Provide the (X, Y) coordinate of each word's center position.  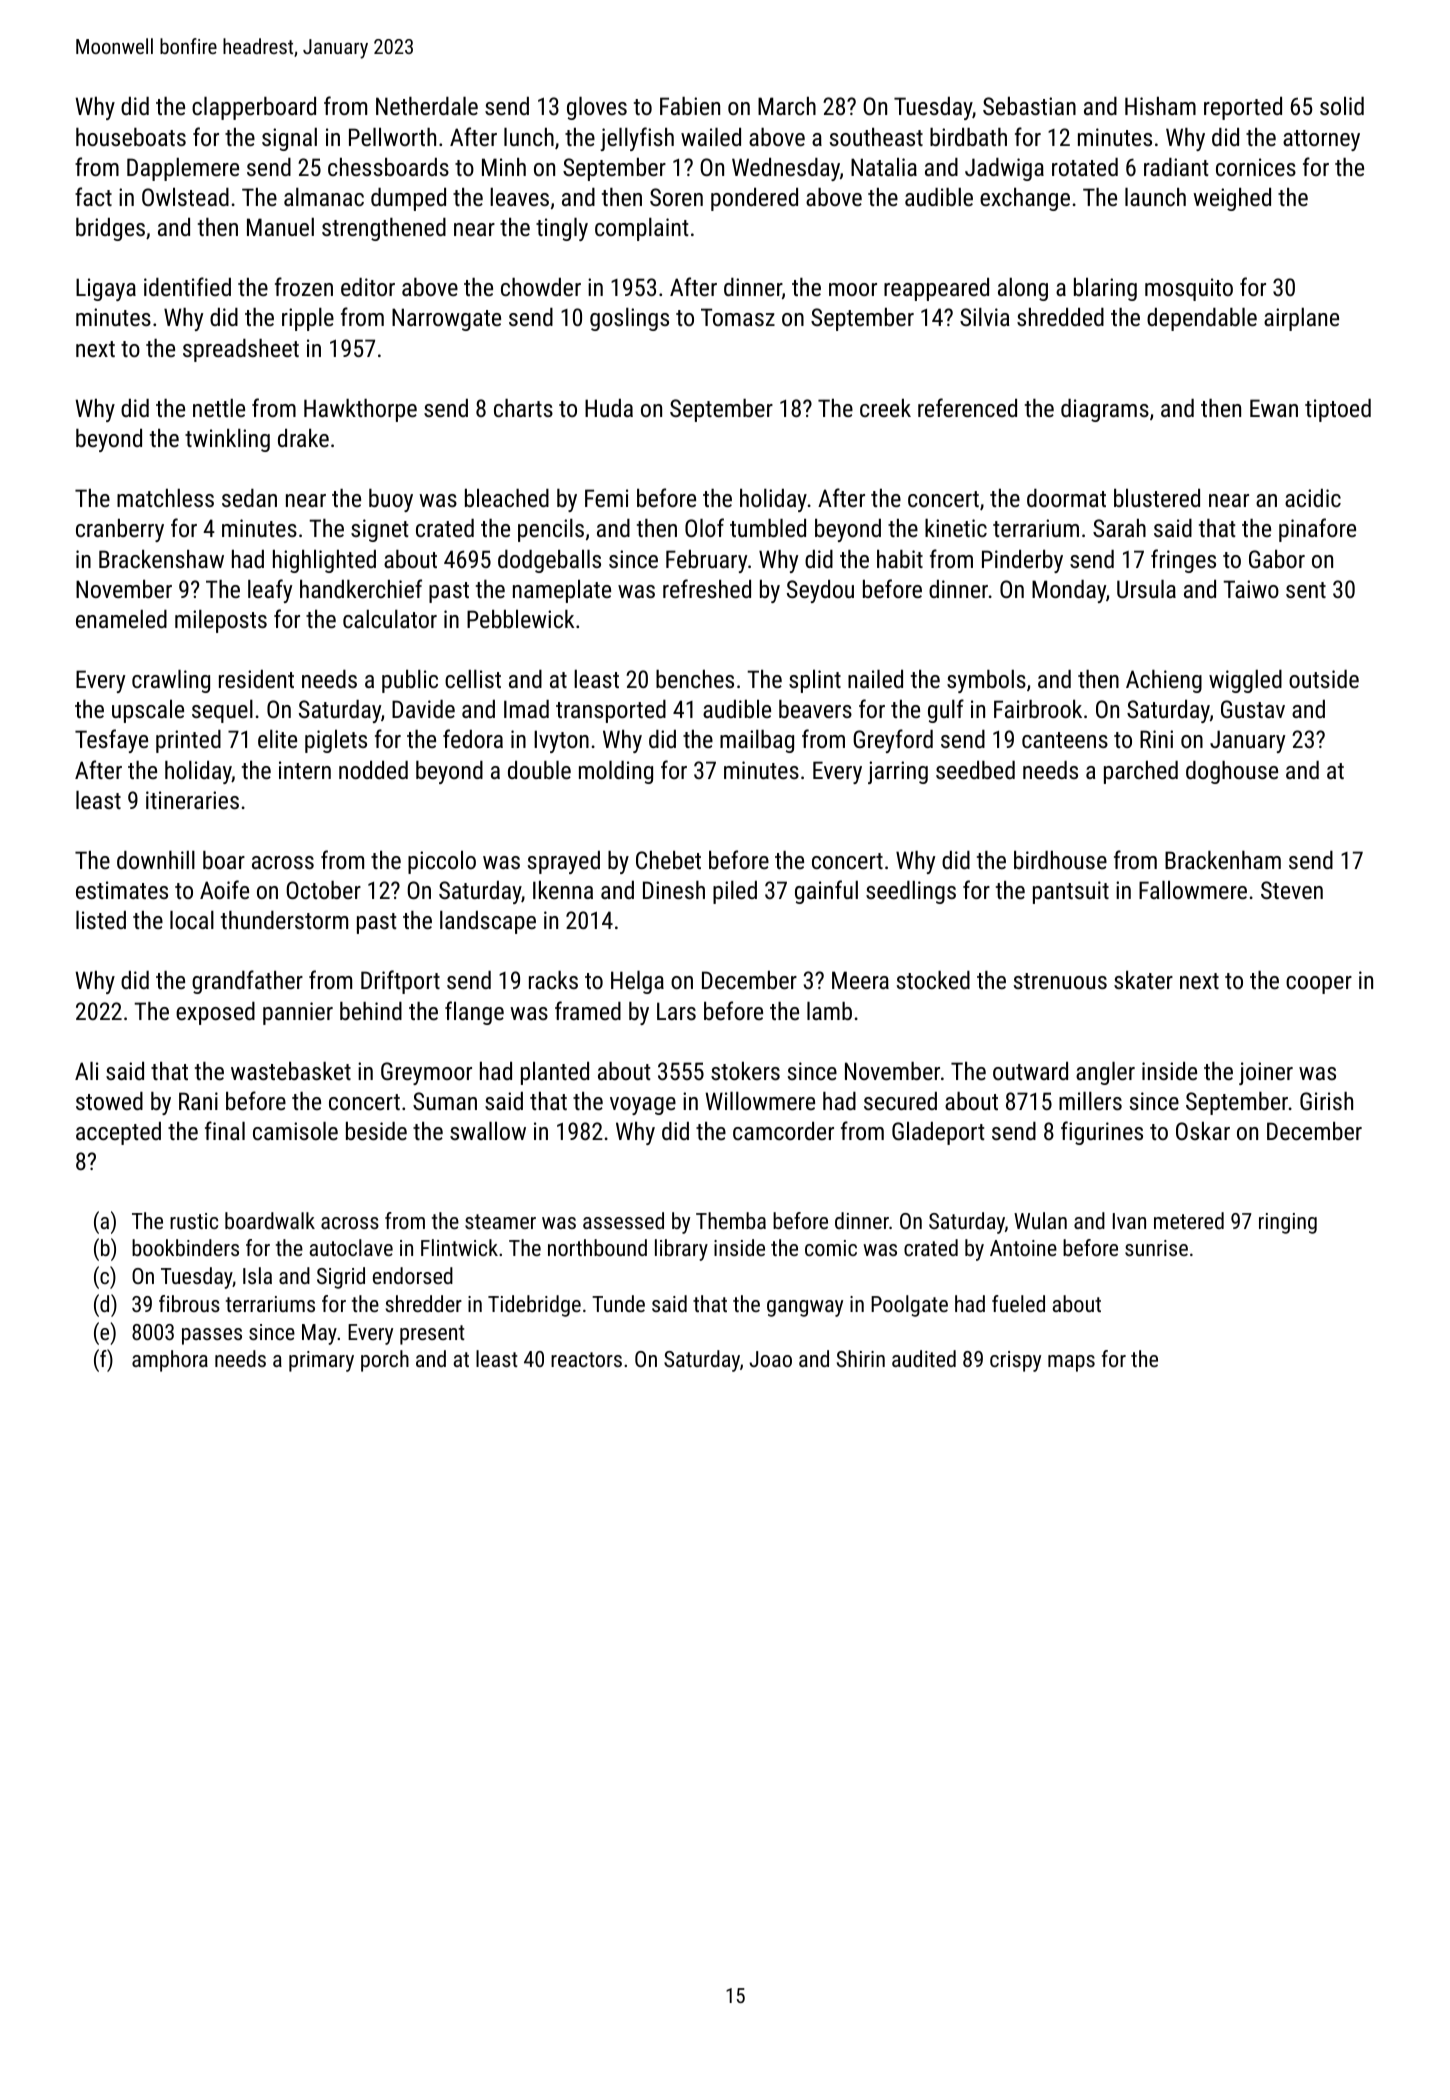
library (681, 1250)
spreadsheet (241, 350)
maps (1071, 1363)
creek (885, 408)
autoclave (351, 1247)
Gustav (1253, 709)
